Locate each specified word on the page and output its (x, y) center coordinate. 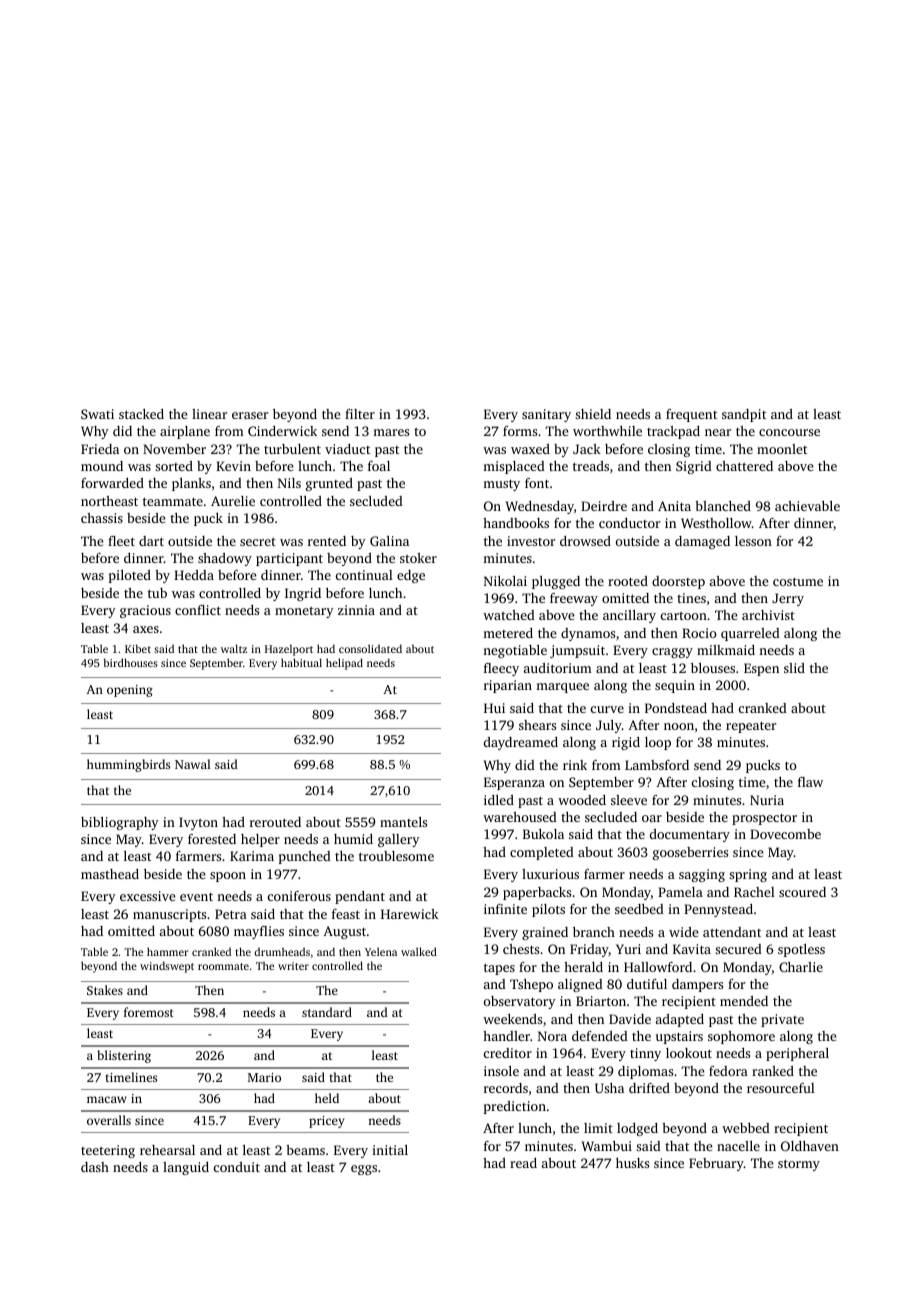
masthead (110, 874)
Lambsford (657, 765)
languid (186, 1168)
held (327, 1098)
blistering (124, 1056)
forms (520, 431)
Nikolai (505, 581)
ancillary (629, 616)
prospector (764, 819)
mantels (403, 822)
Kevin (233, 466)
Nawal (193, 764)
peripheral (797, 1054)
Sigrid (694, 467)
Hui (494, 708)
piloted (130, 576)
